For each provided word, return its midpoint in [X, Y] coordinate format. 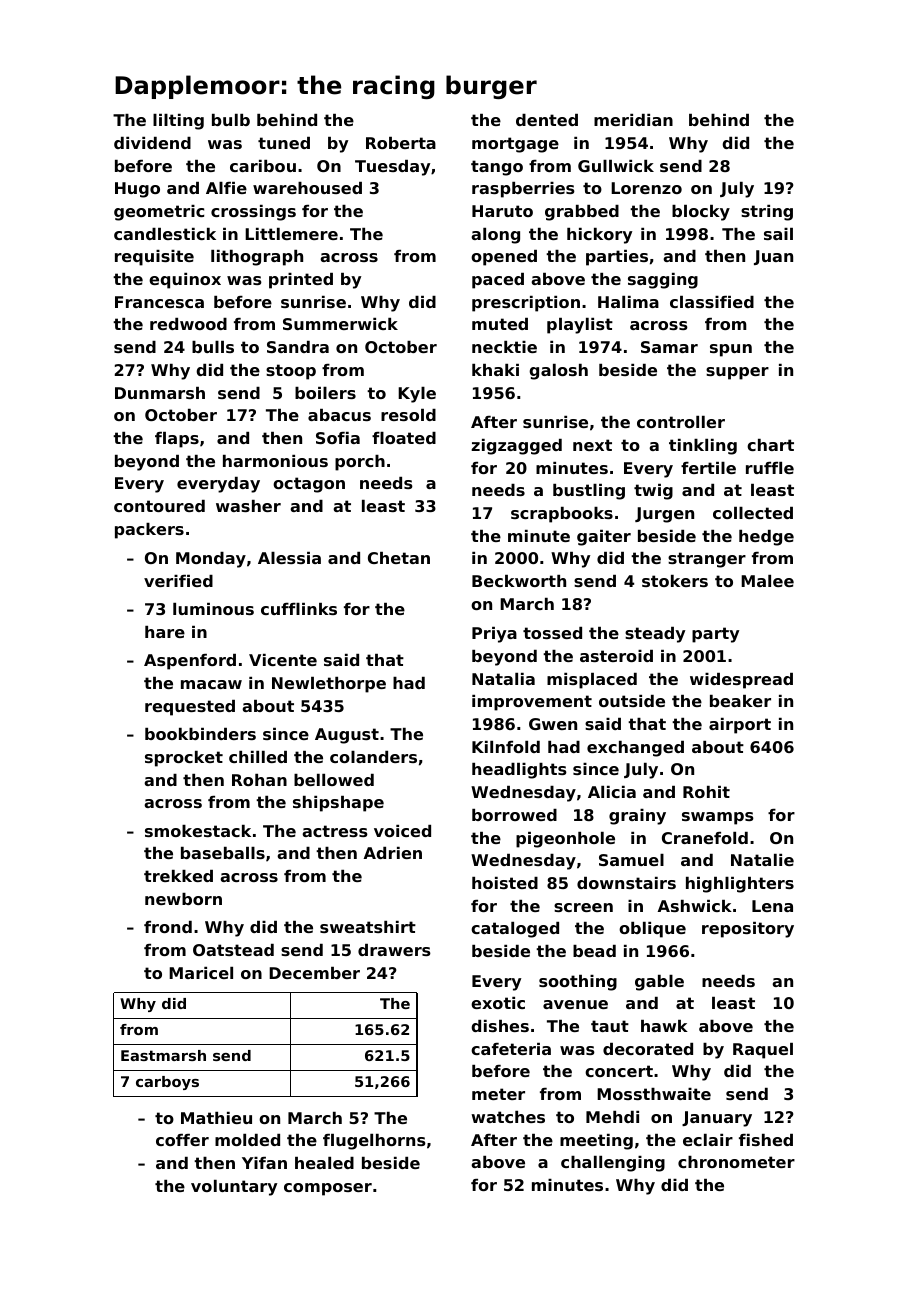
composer [328, 1189]
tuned [284, 143]
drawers [394, 950]
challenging [613, 1164]
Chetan [399, 558]
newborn [183, 899]
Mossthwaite [654, 1094]
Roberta [401, 143]
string [767, 213]
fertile [708, 468]
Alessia [289, 558]
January [717, 1119]
